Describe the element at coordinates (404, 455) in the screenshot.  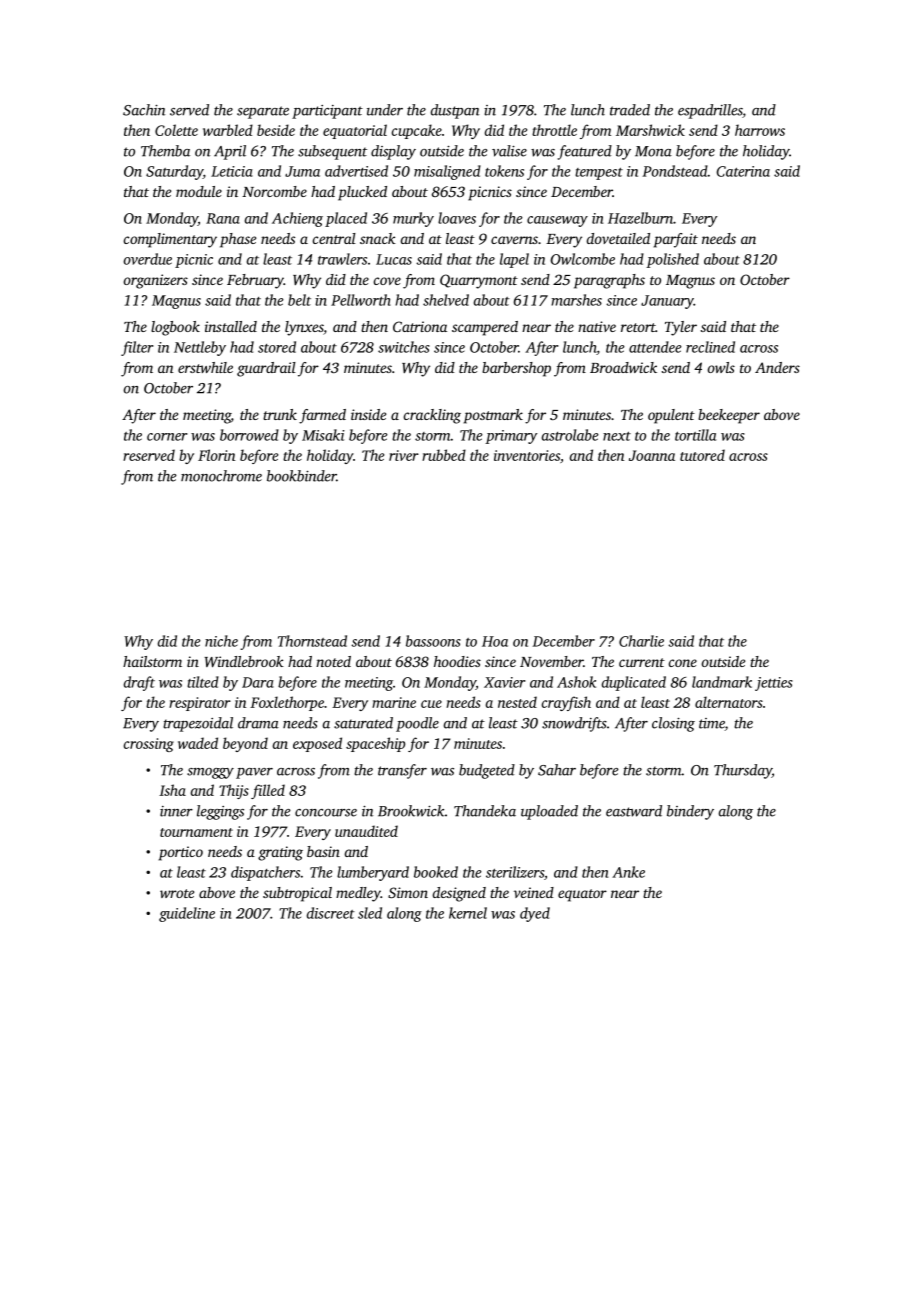
I see `river` at that location.
